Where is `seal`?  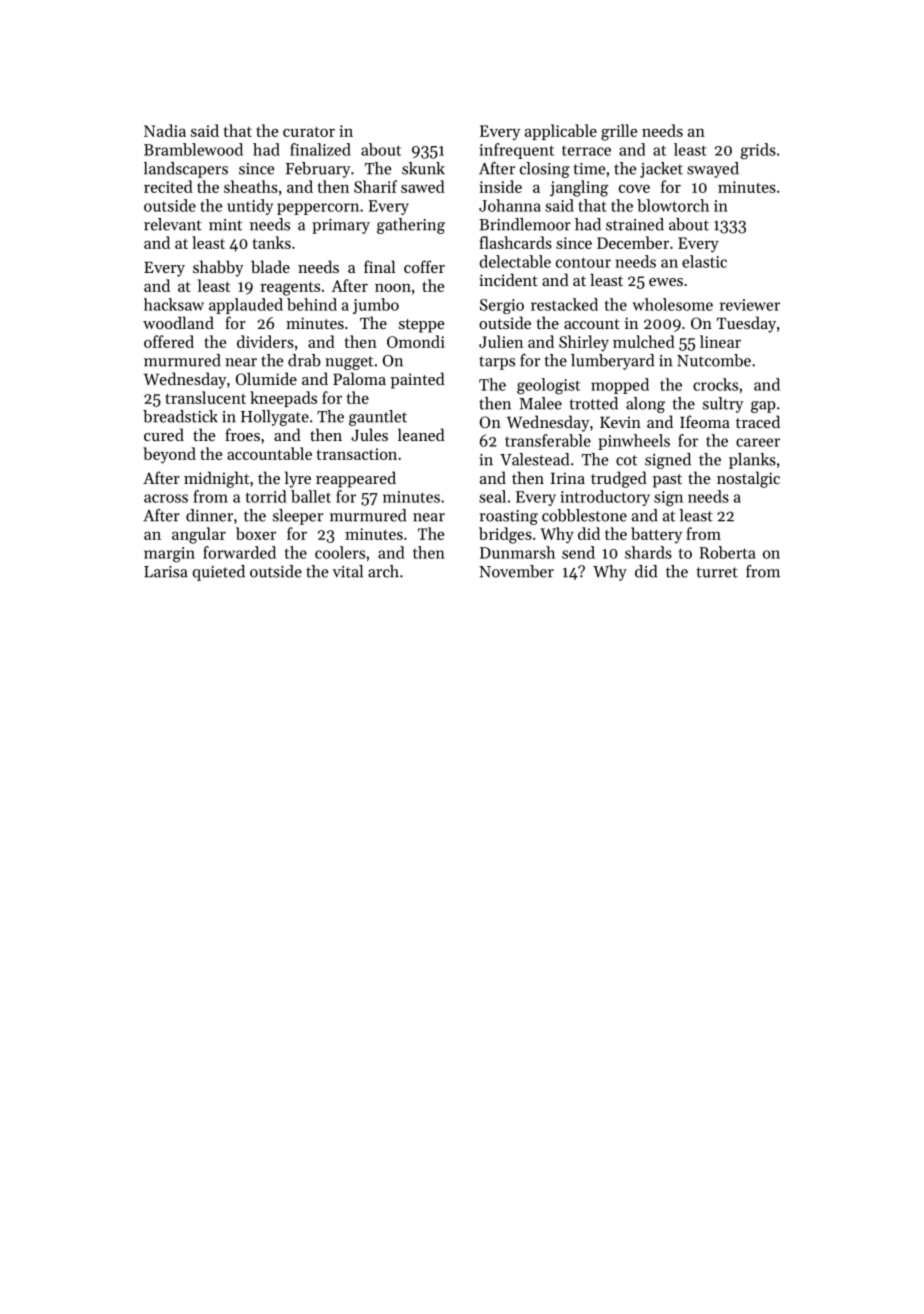
seal is located at coordinates (492, 496).
